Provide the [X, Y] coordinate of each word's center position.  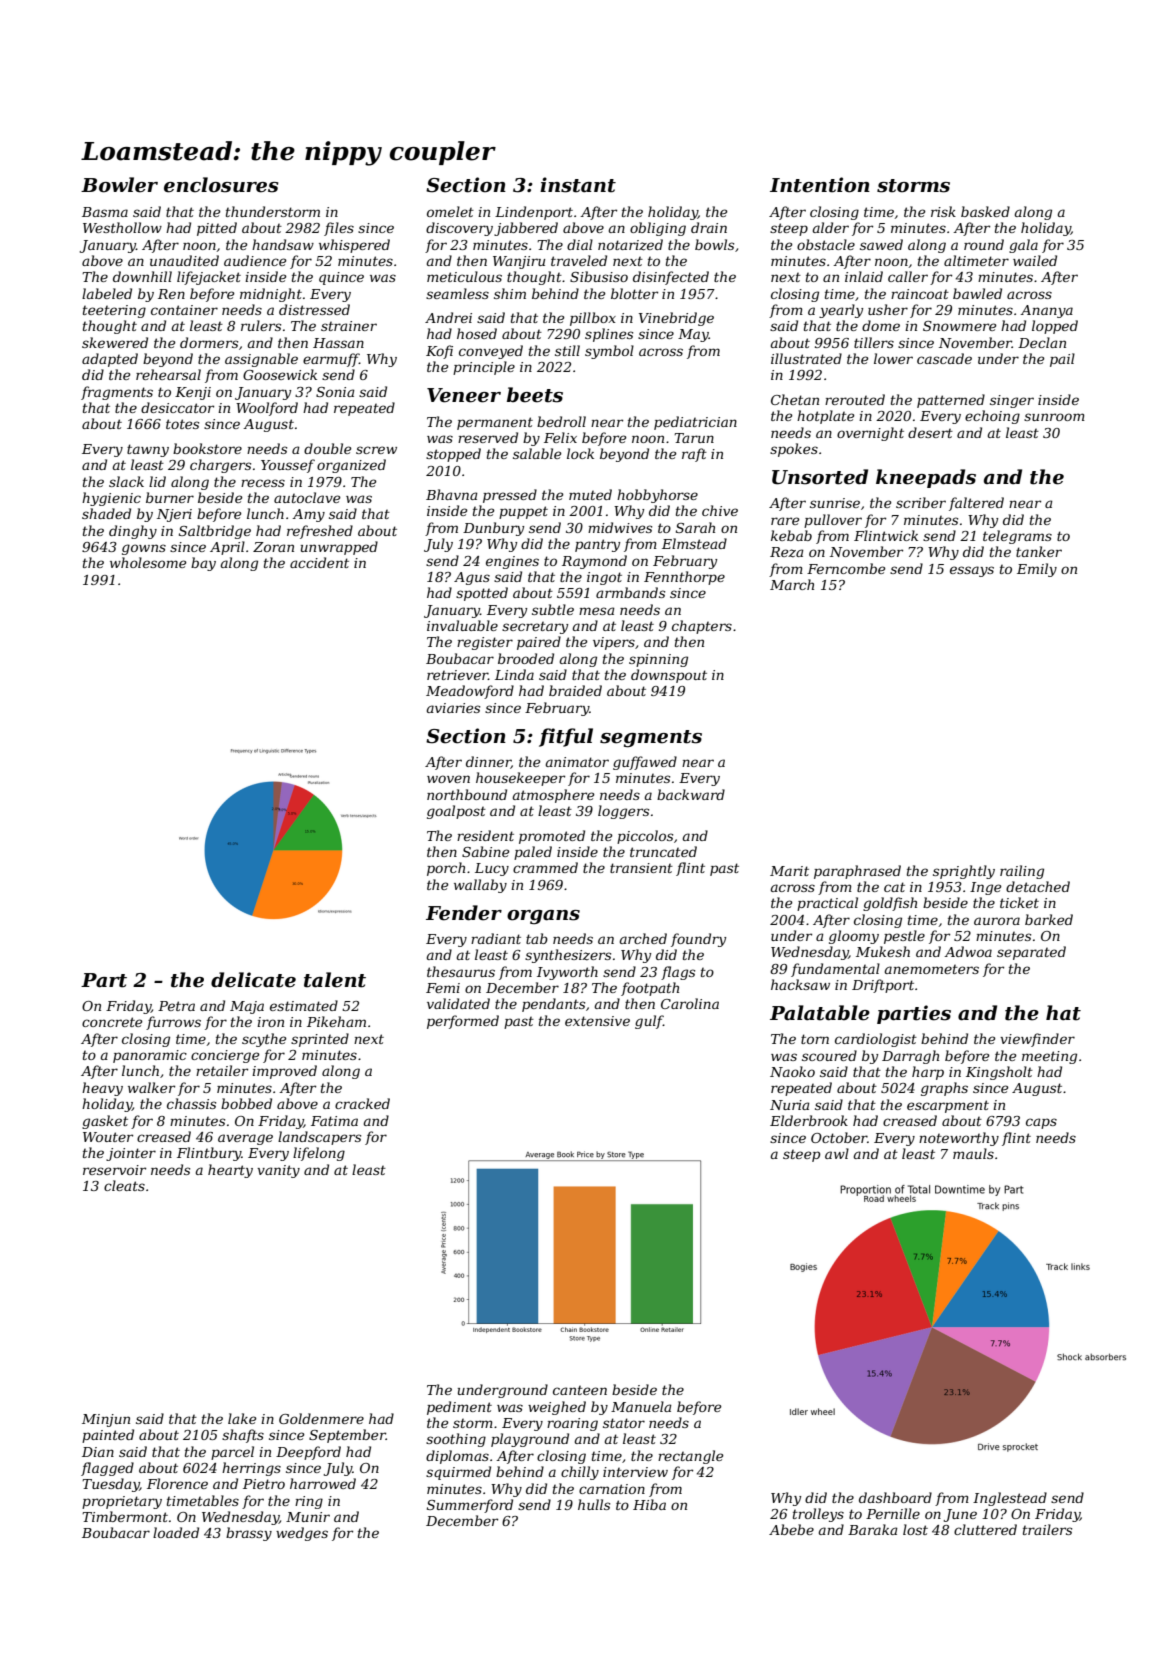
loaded [176, 1532]
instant [578, 185]
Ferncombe [846, 568]
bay [203, 564]
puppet [523, 512]
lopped [1055, 327]
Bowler [119, 185]
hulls [594, 1504]
